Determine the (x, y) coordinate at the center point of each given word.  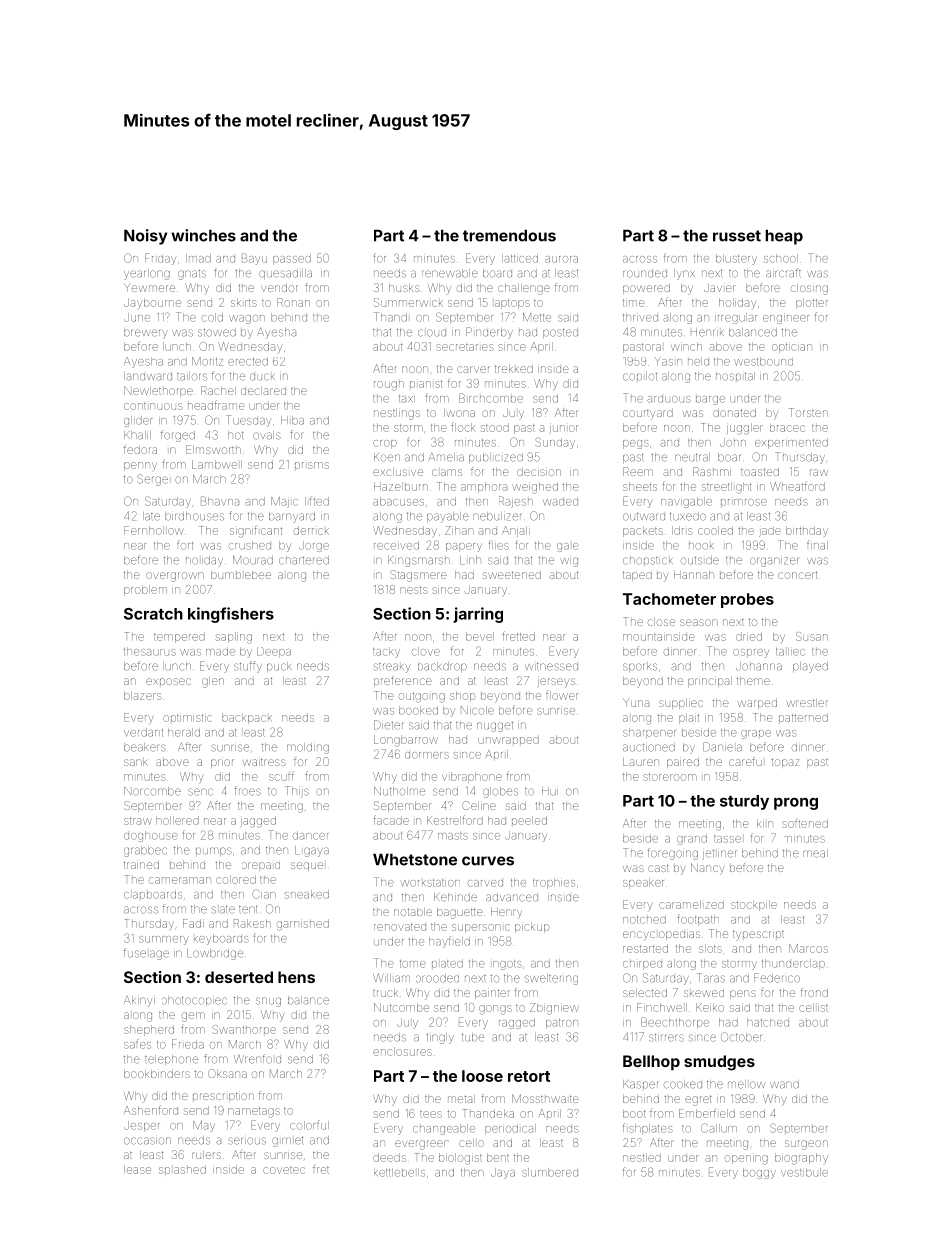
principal (710, 682)
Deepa (274, 652)
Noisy (145, 237)
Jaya (503, 1173)
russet (737, 236)
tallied (790, 651)
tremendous (509, 235)
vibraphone (472, 777)
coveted (284, 1170)
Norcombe (152, 791)
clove (426, 651)
